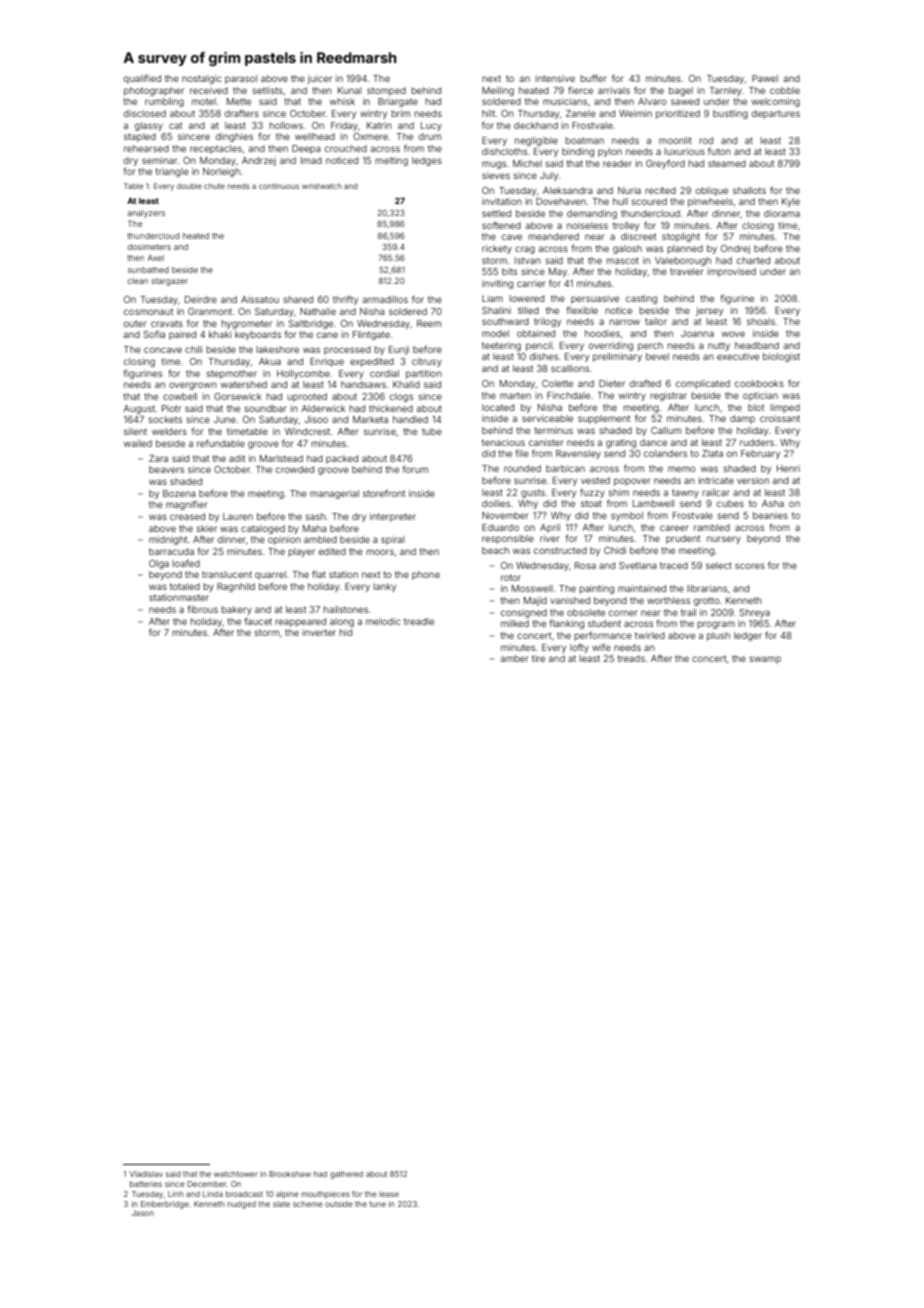 The width and height of the image is (924, 1308). What do you see at coordinates (159, 564) in the image?
I see `Olga` at bounding box center [159, 564].
